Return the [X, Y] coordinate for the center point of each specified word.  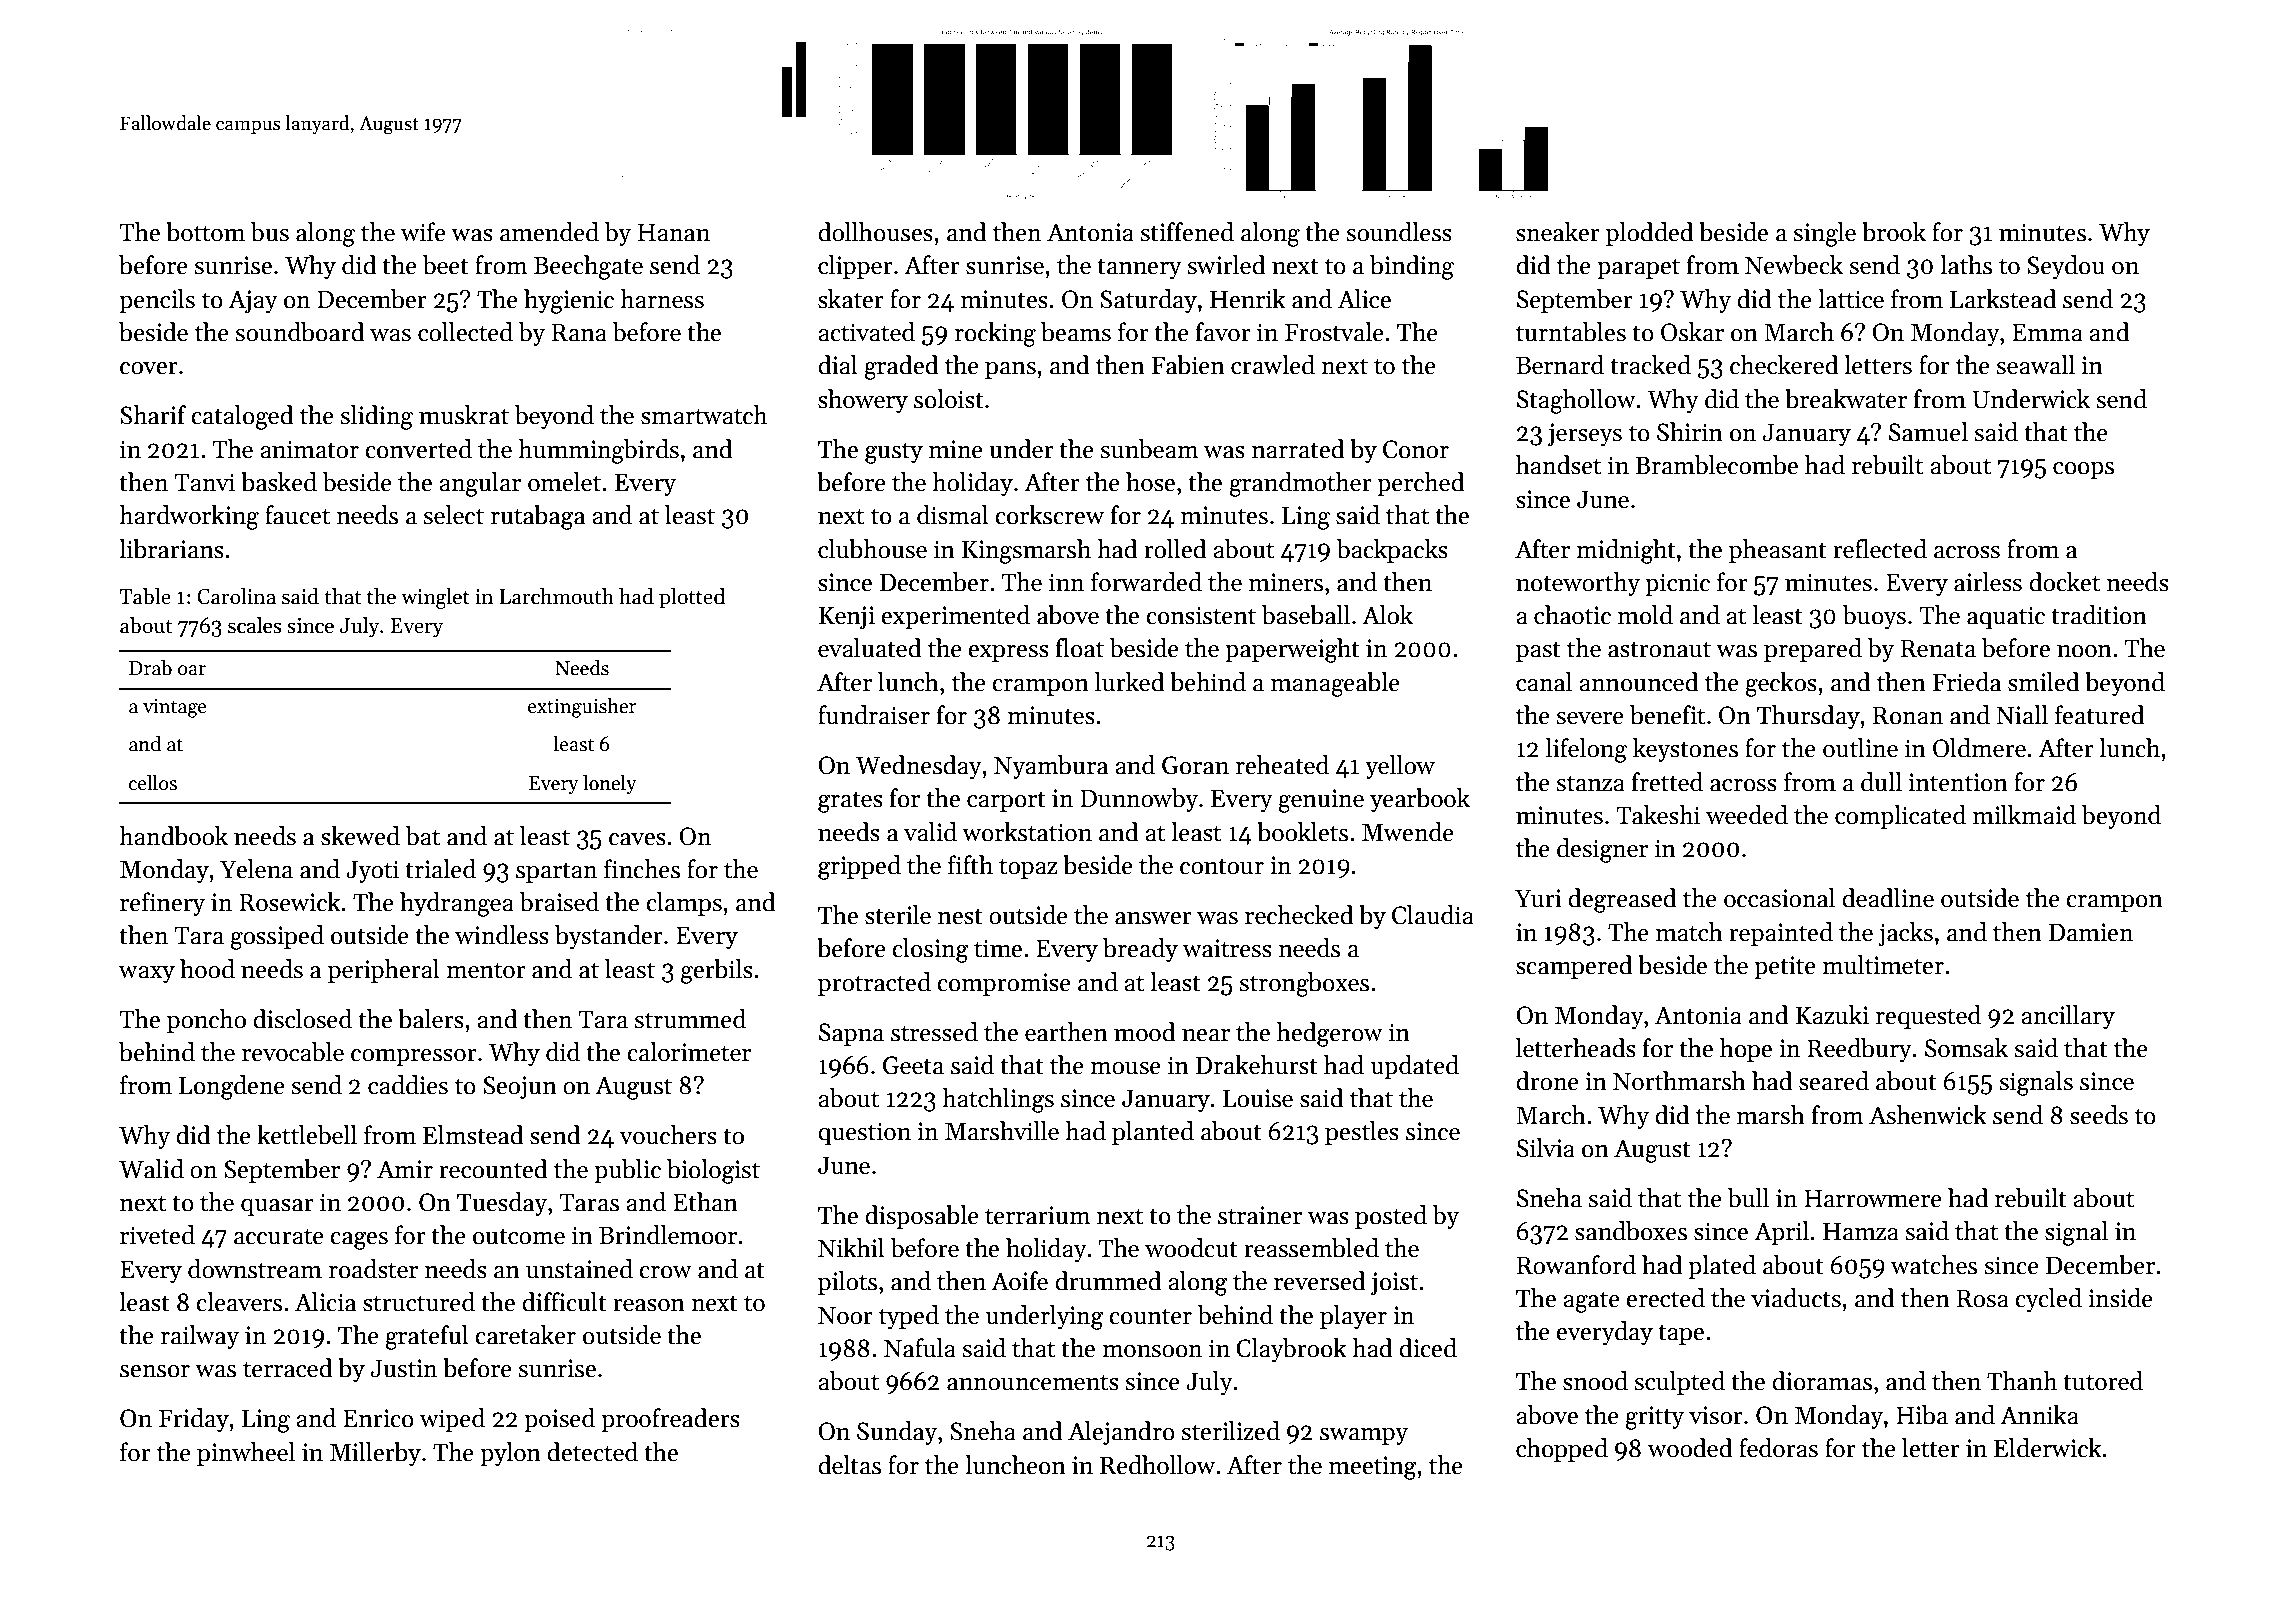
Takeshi [1658, 815]
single [1824, 234]
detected [592, 1452]
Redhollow [1157, 1465]
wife [423, 232]
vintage [175, 708]
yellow [1400, 767]
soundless [1399, 232]
